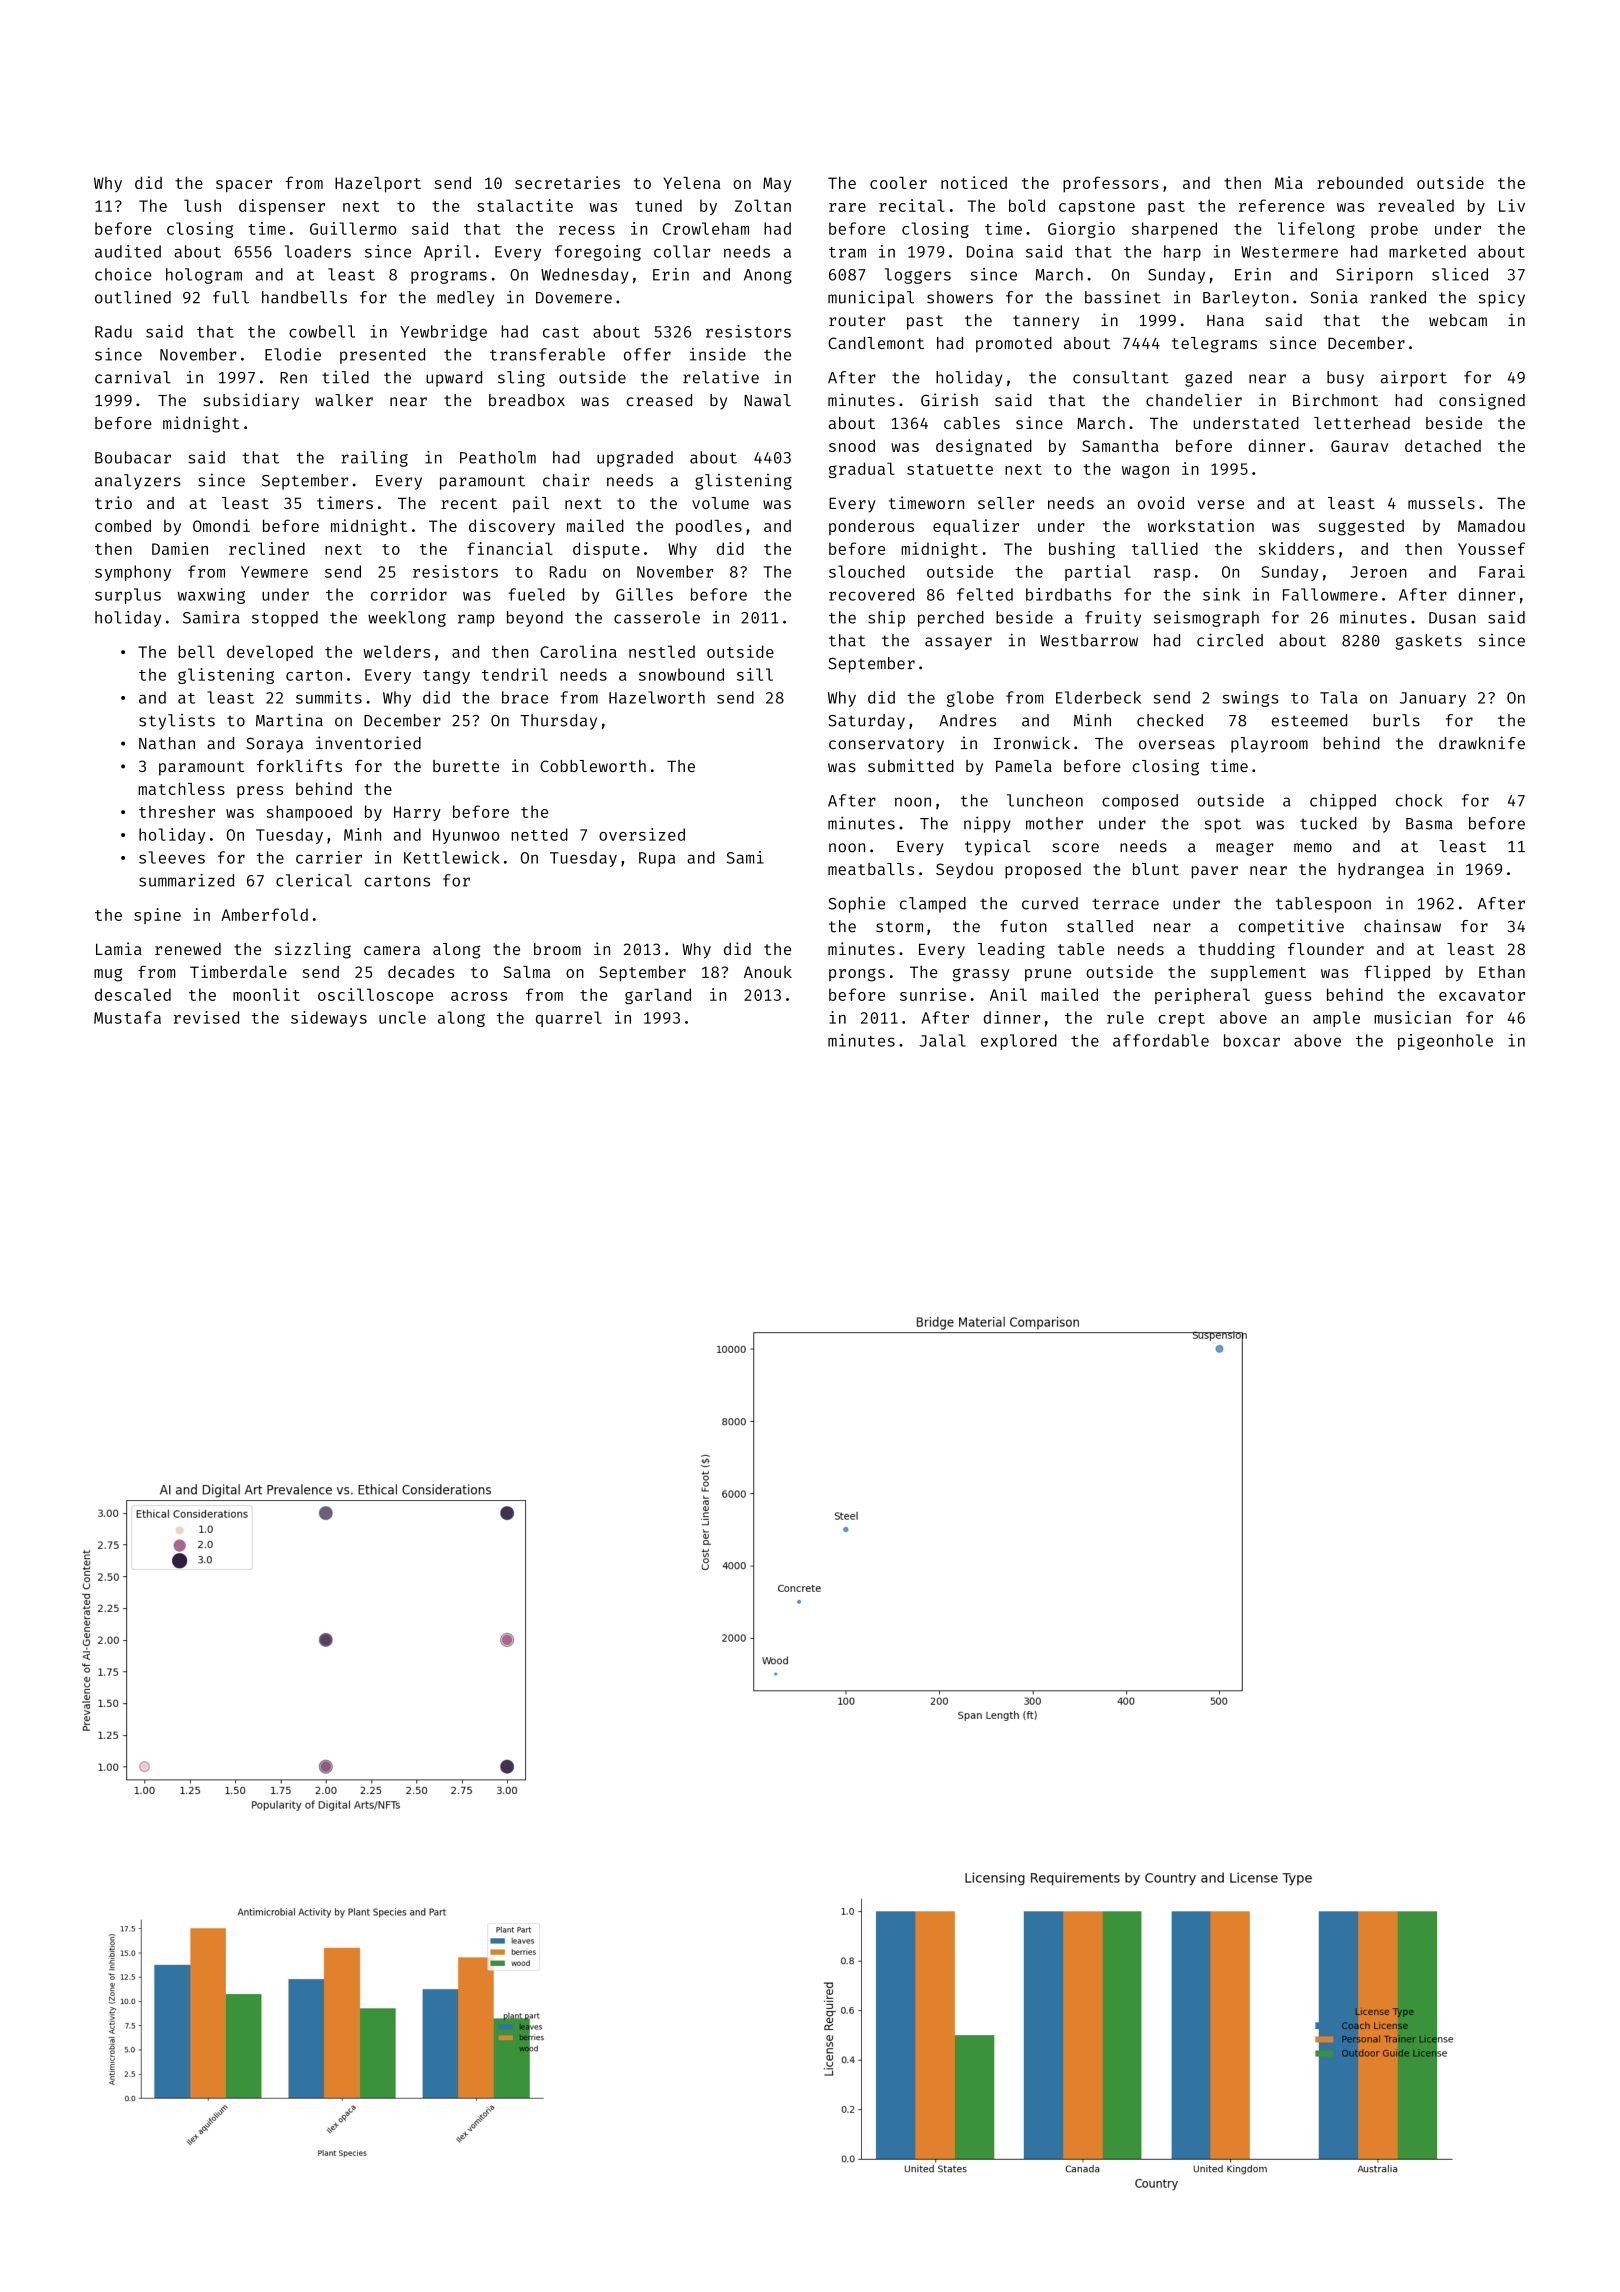 Image resolution: width=1620 pixels, height=2292 pixels. What do you see at coordinates (635, 459) in the screenshot?
I see `upgraded` at bounding box center [635, 459].
